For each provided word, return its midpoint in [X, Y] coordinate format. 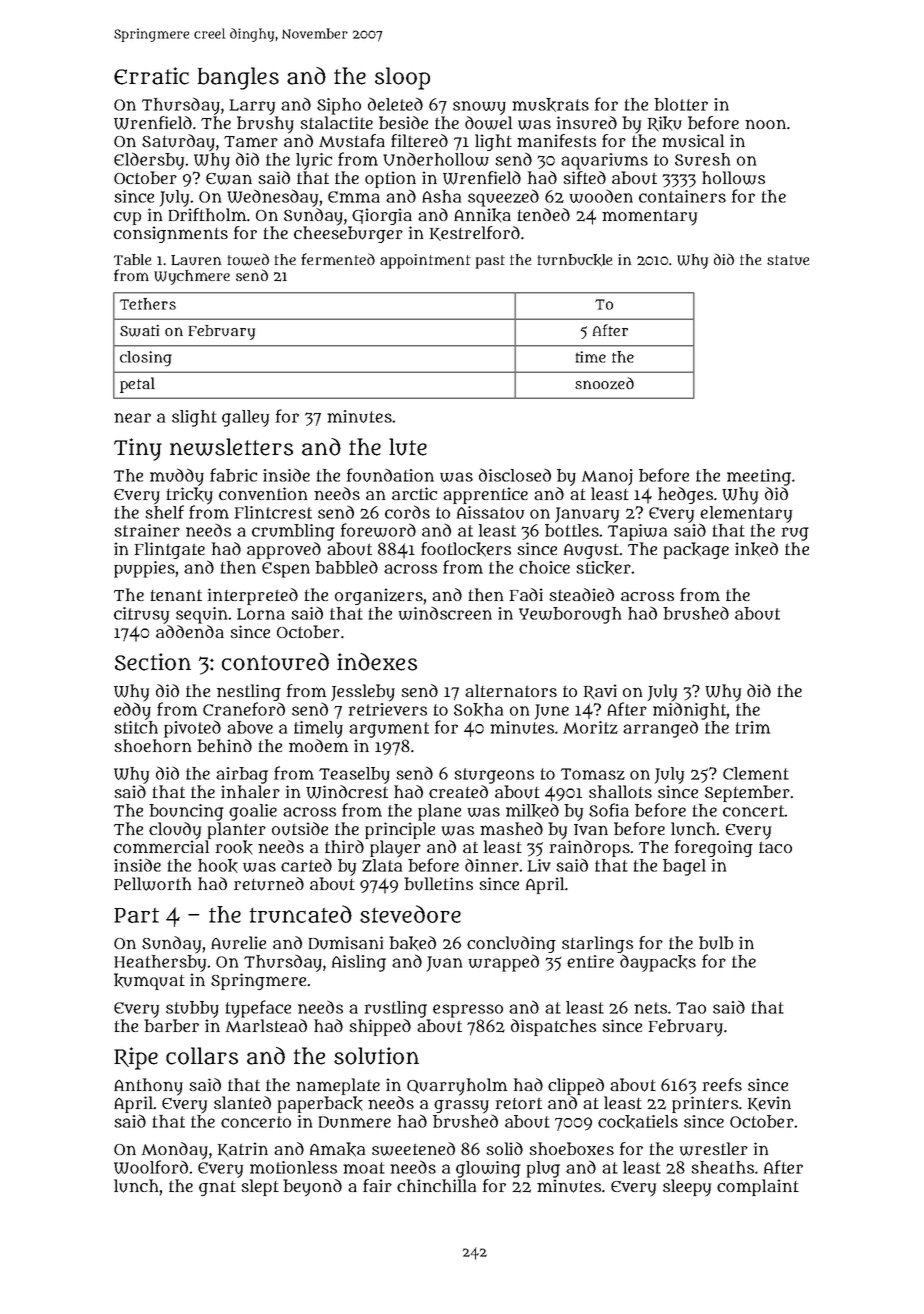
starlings [597, 944]
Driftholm [207, 214]
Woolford [151, 1167]
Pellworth [152, 884]
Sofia [609, 810]
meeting [759, 477]
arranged [660, 729]
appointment [425, 261]
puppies [144, 569]
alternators [511, 690]
